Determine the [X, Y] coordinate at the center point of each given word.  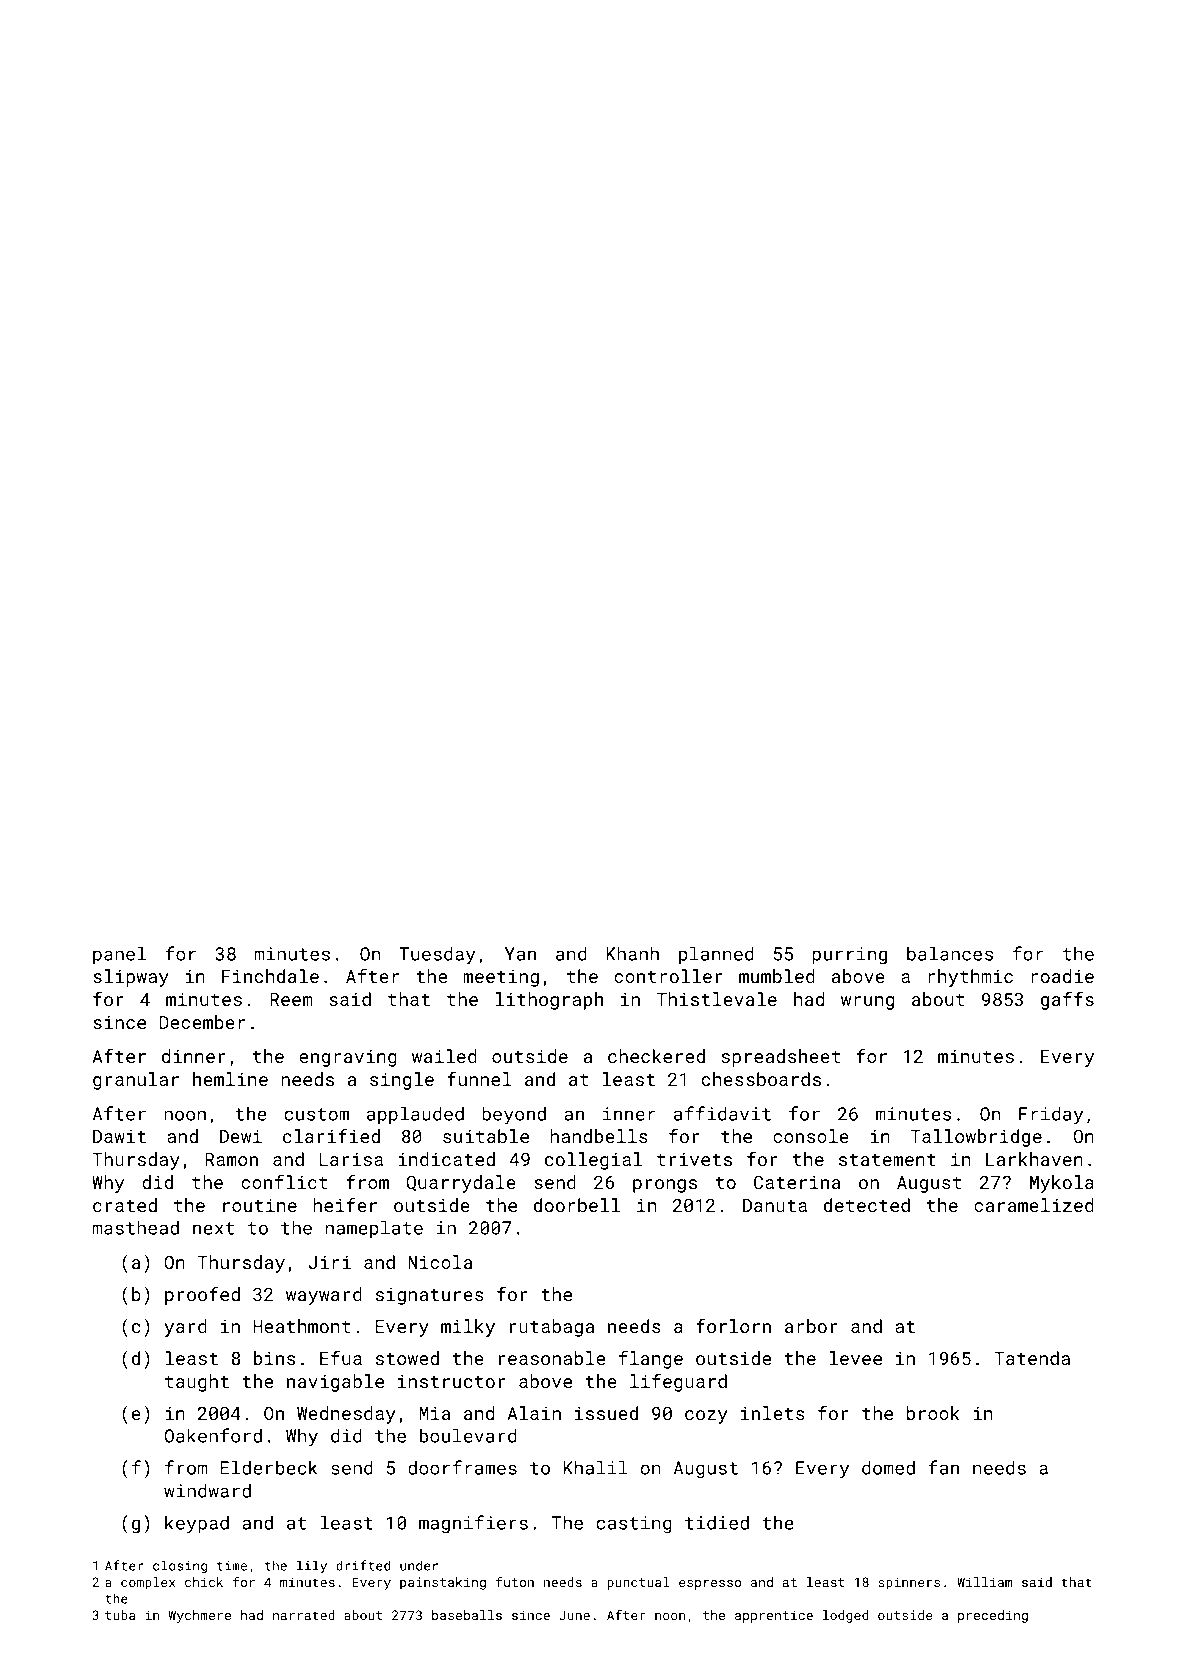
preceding [993, 1616]
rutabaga [552, 1328]
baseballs [467, 1615]
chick [204, 1582]
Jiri [329, 1262]
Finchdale [270, 976]
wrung [867, 1003]
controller [668, 976]
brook [933, 1413]
